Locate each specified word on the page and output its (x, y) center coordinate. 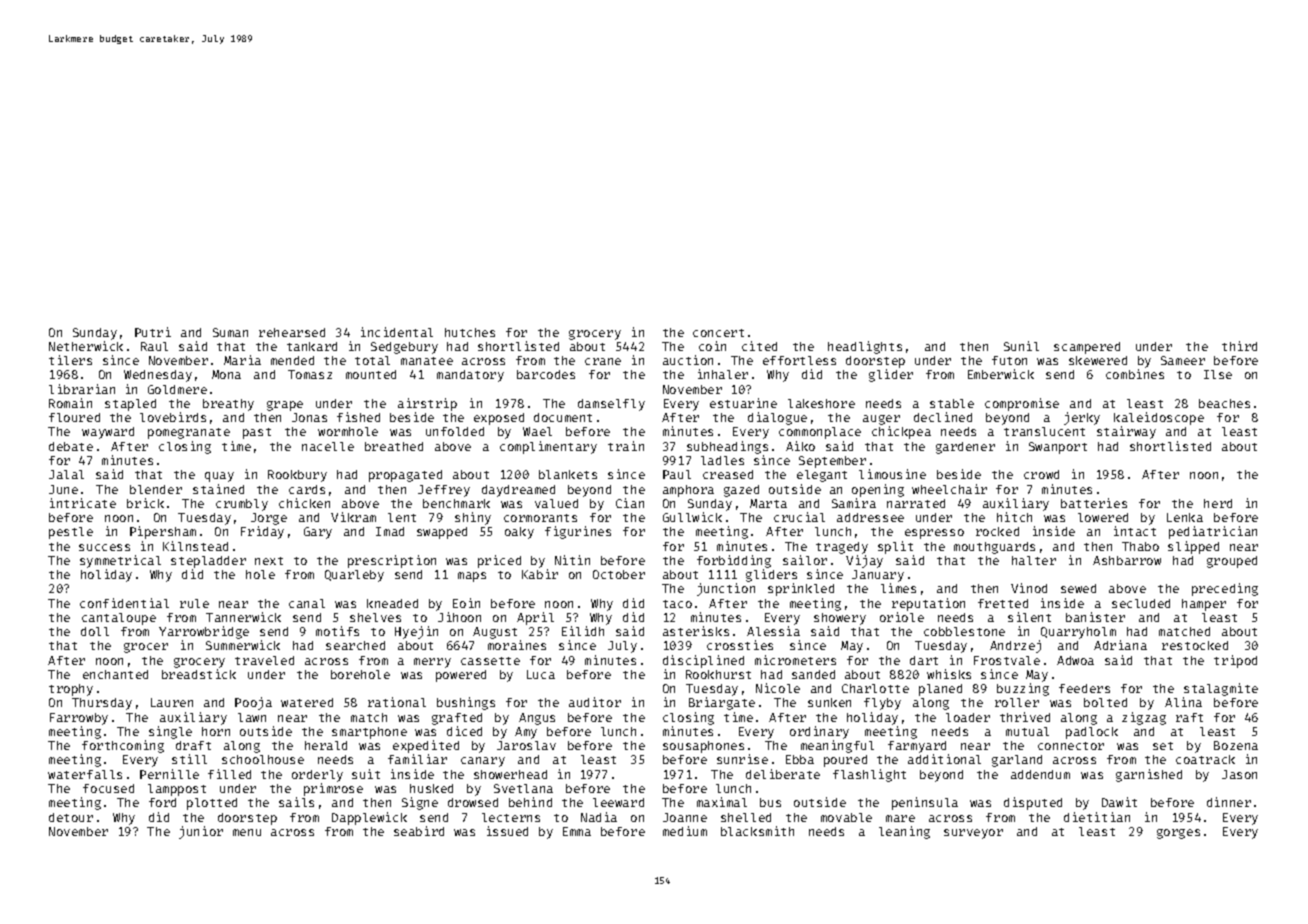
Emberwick (1001, 374)
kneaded (392, 603)
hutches (470, 332)
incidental (397, 332)
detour (71, 817)
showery (840, 619)
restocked (1195, 645)
